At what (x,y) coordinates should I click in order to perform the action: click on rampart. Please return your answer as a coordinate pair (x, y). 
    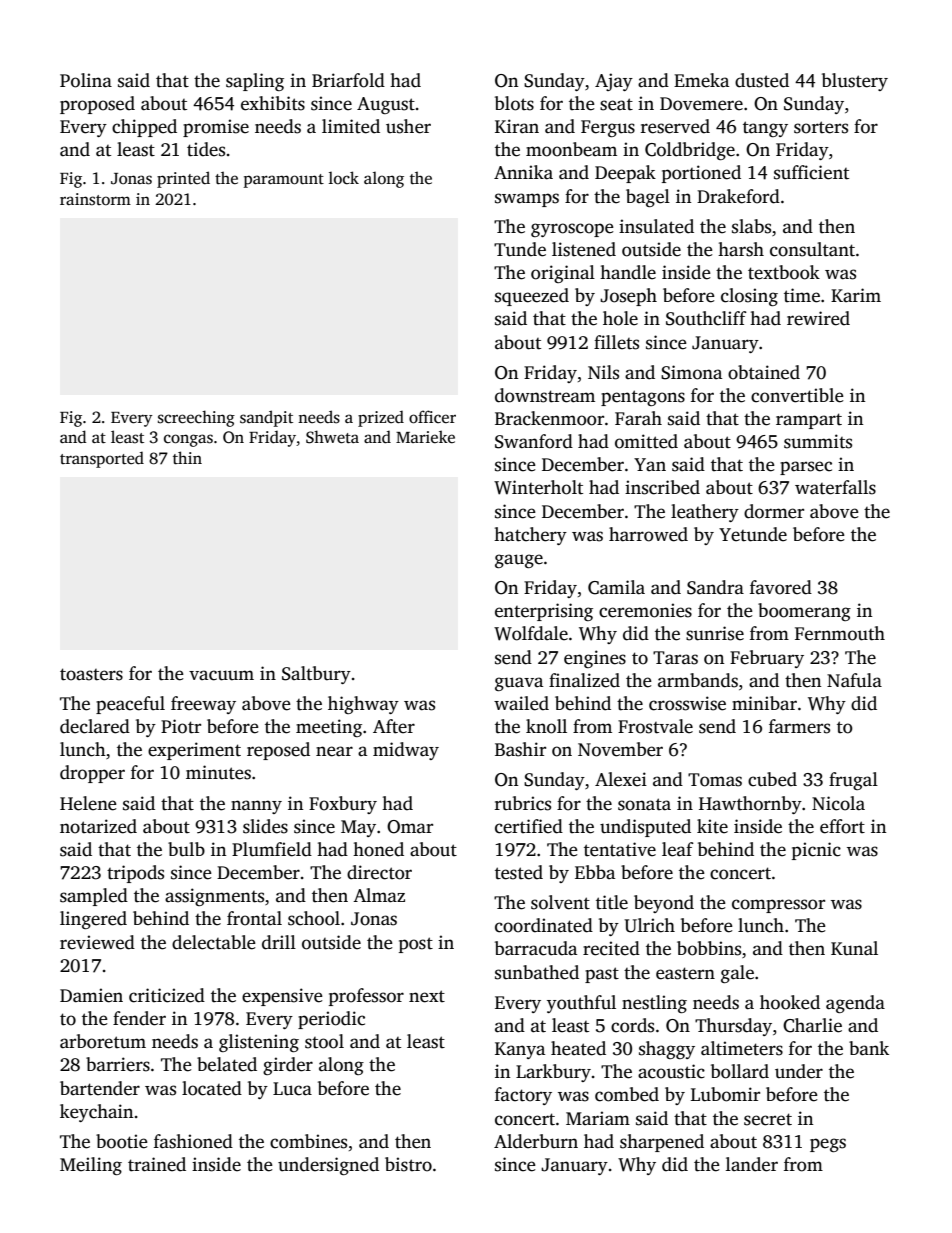
    Looking at the image, I should click on (809, 421).
